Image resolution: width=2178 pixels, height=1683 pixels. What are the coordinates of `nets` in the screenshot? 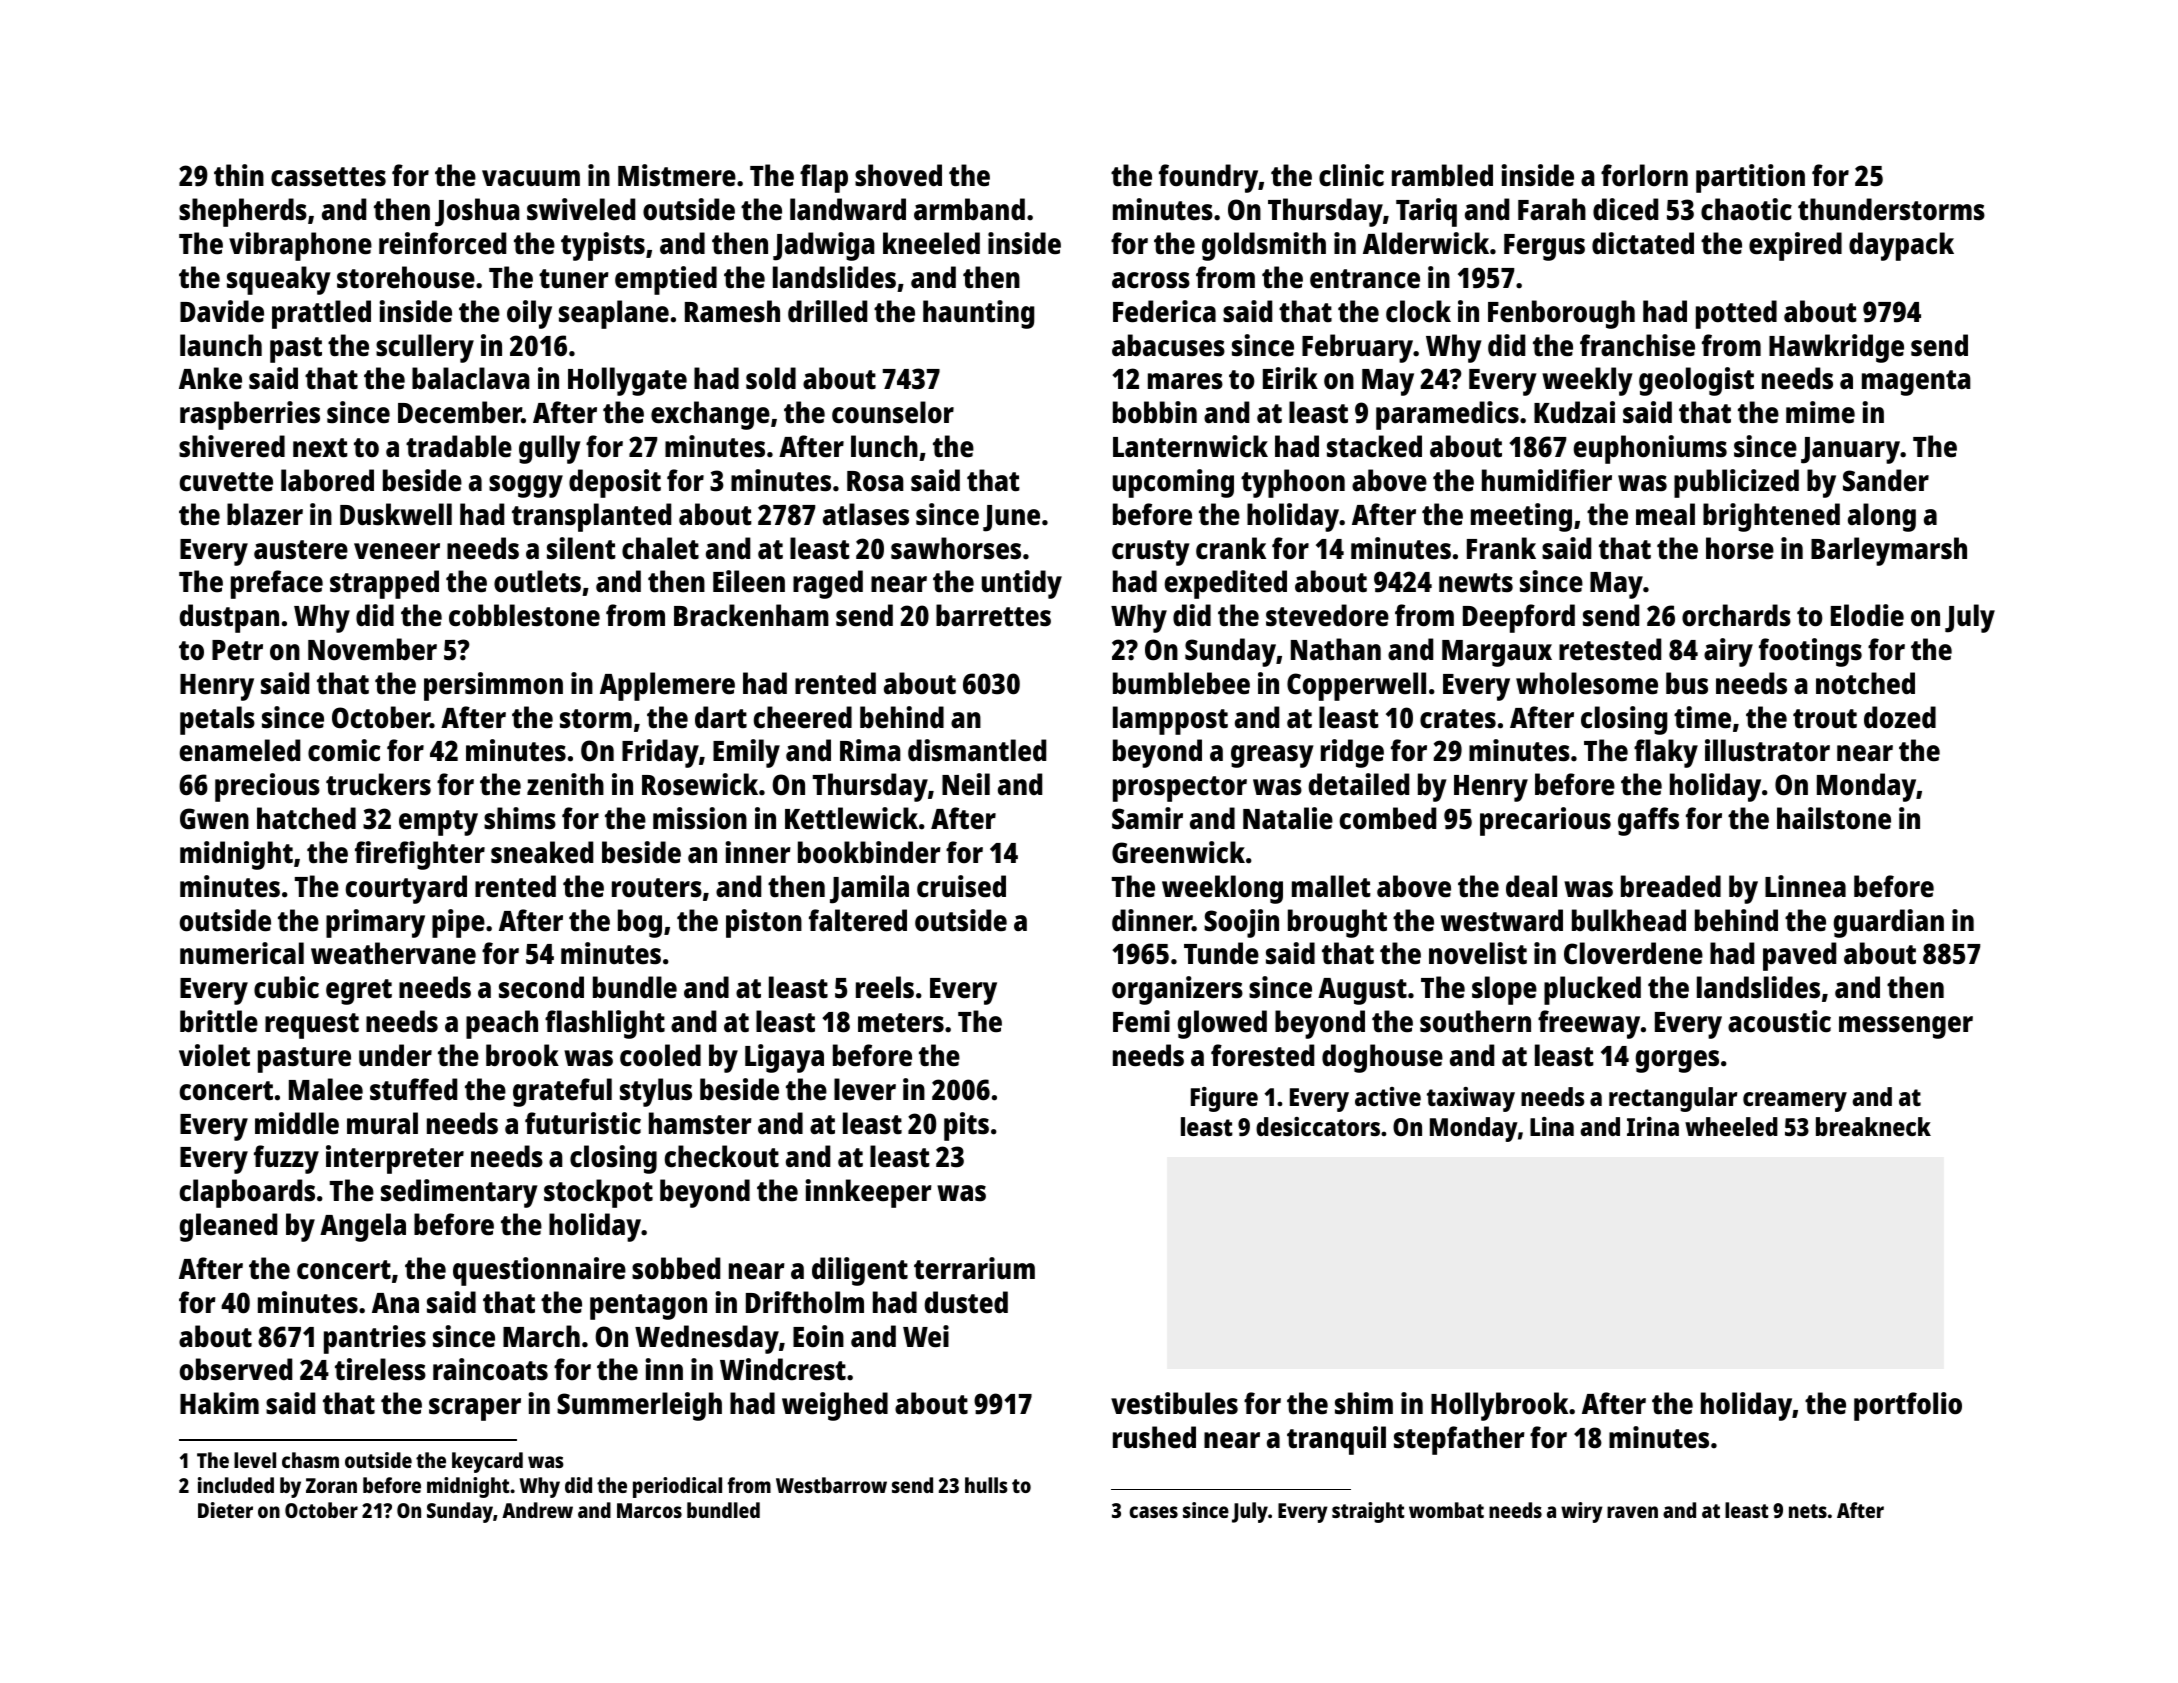 It's located at (1808, 1511).
